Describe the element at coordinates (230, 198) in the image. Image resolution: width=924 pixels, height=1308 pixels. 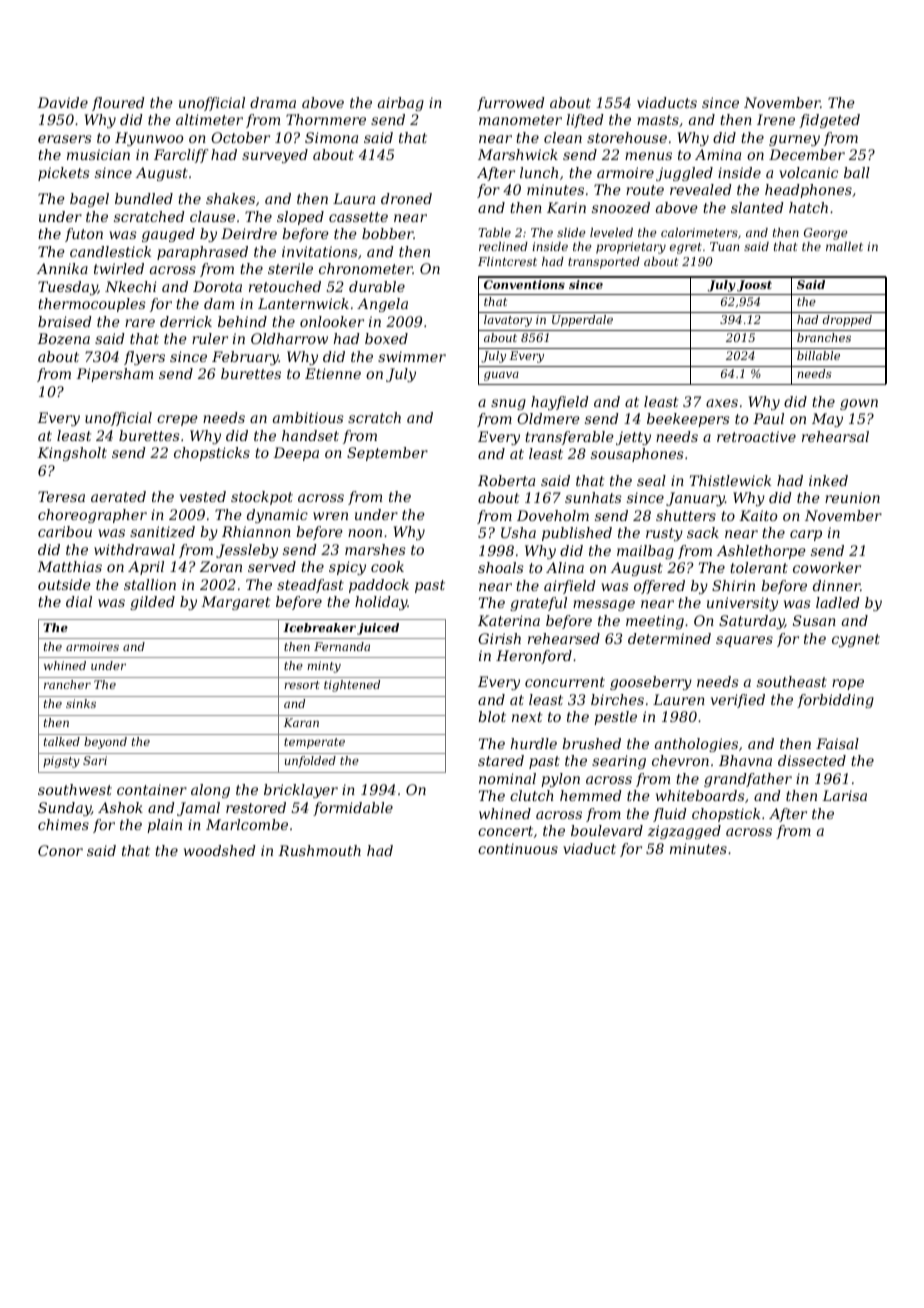
I see `shakes` at that location.
